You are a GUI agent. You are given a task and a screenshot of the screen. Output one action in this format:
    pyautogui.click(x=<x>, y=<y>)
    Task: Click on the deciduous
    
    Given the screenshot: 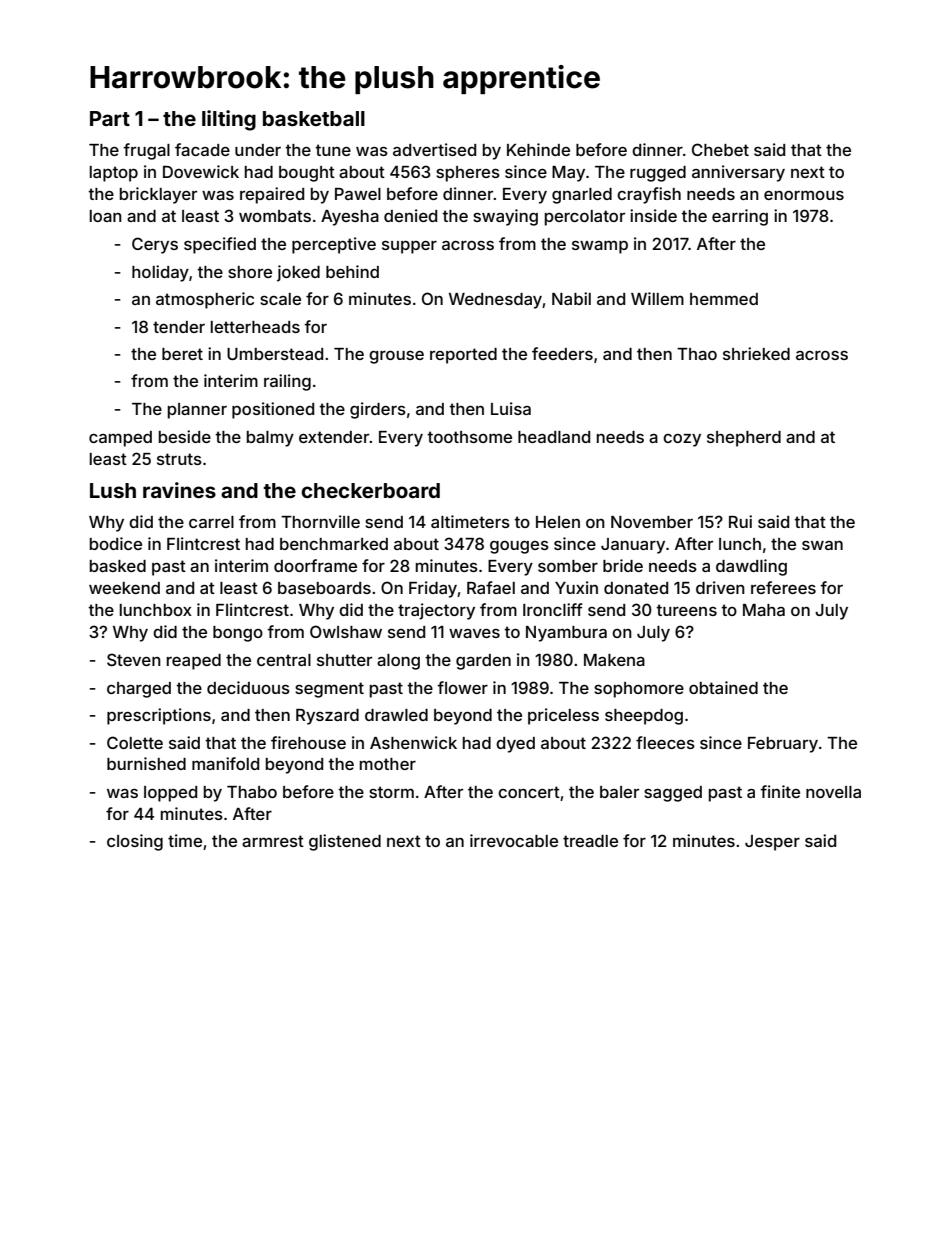 What is the action you would take?
    pyautogui.click(x=248, y=687)
